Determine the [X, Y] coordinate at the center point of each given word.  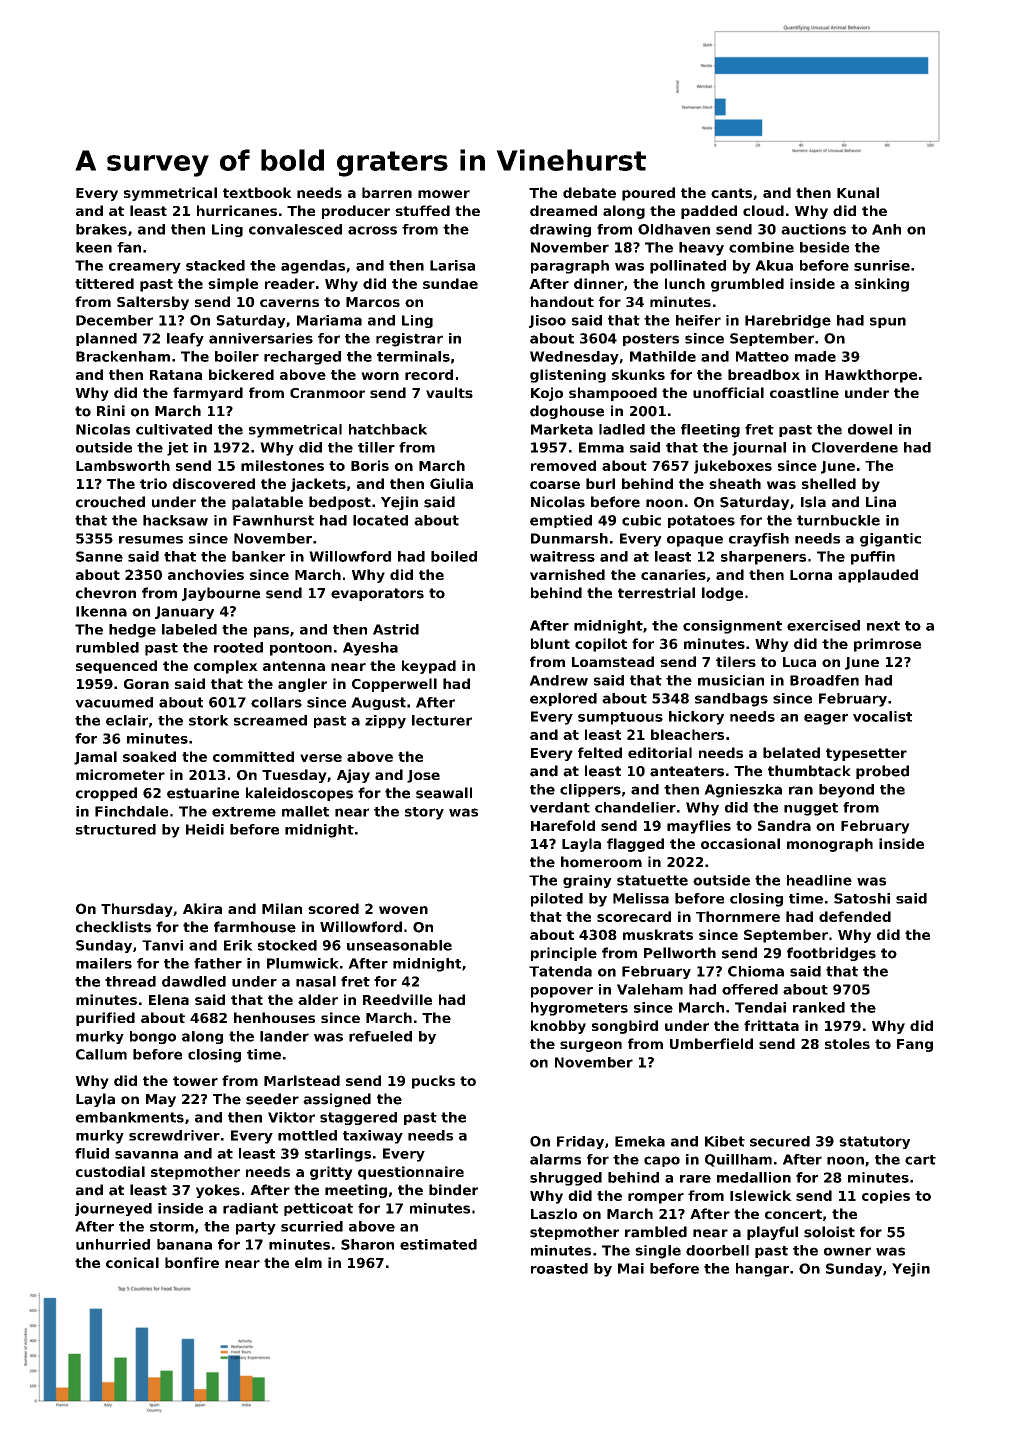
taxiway [373, 1137]
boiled [454, 556]
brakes [101, 229]
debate [589, 192]
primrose [887, 645]
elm [308, 1262]
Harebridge [788, 321]
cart [920, 1160]
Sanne [99, 556]
